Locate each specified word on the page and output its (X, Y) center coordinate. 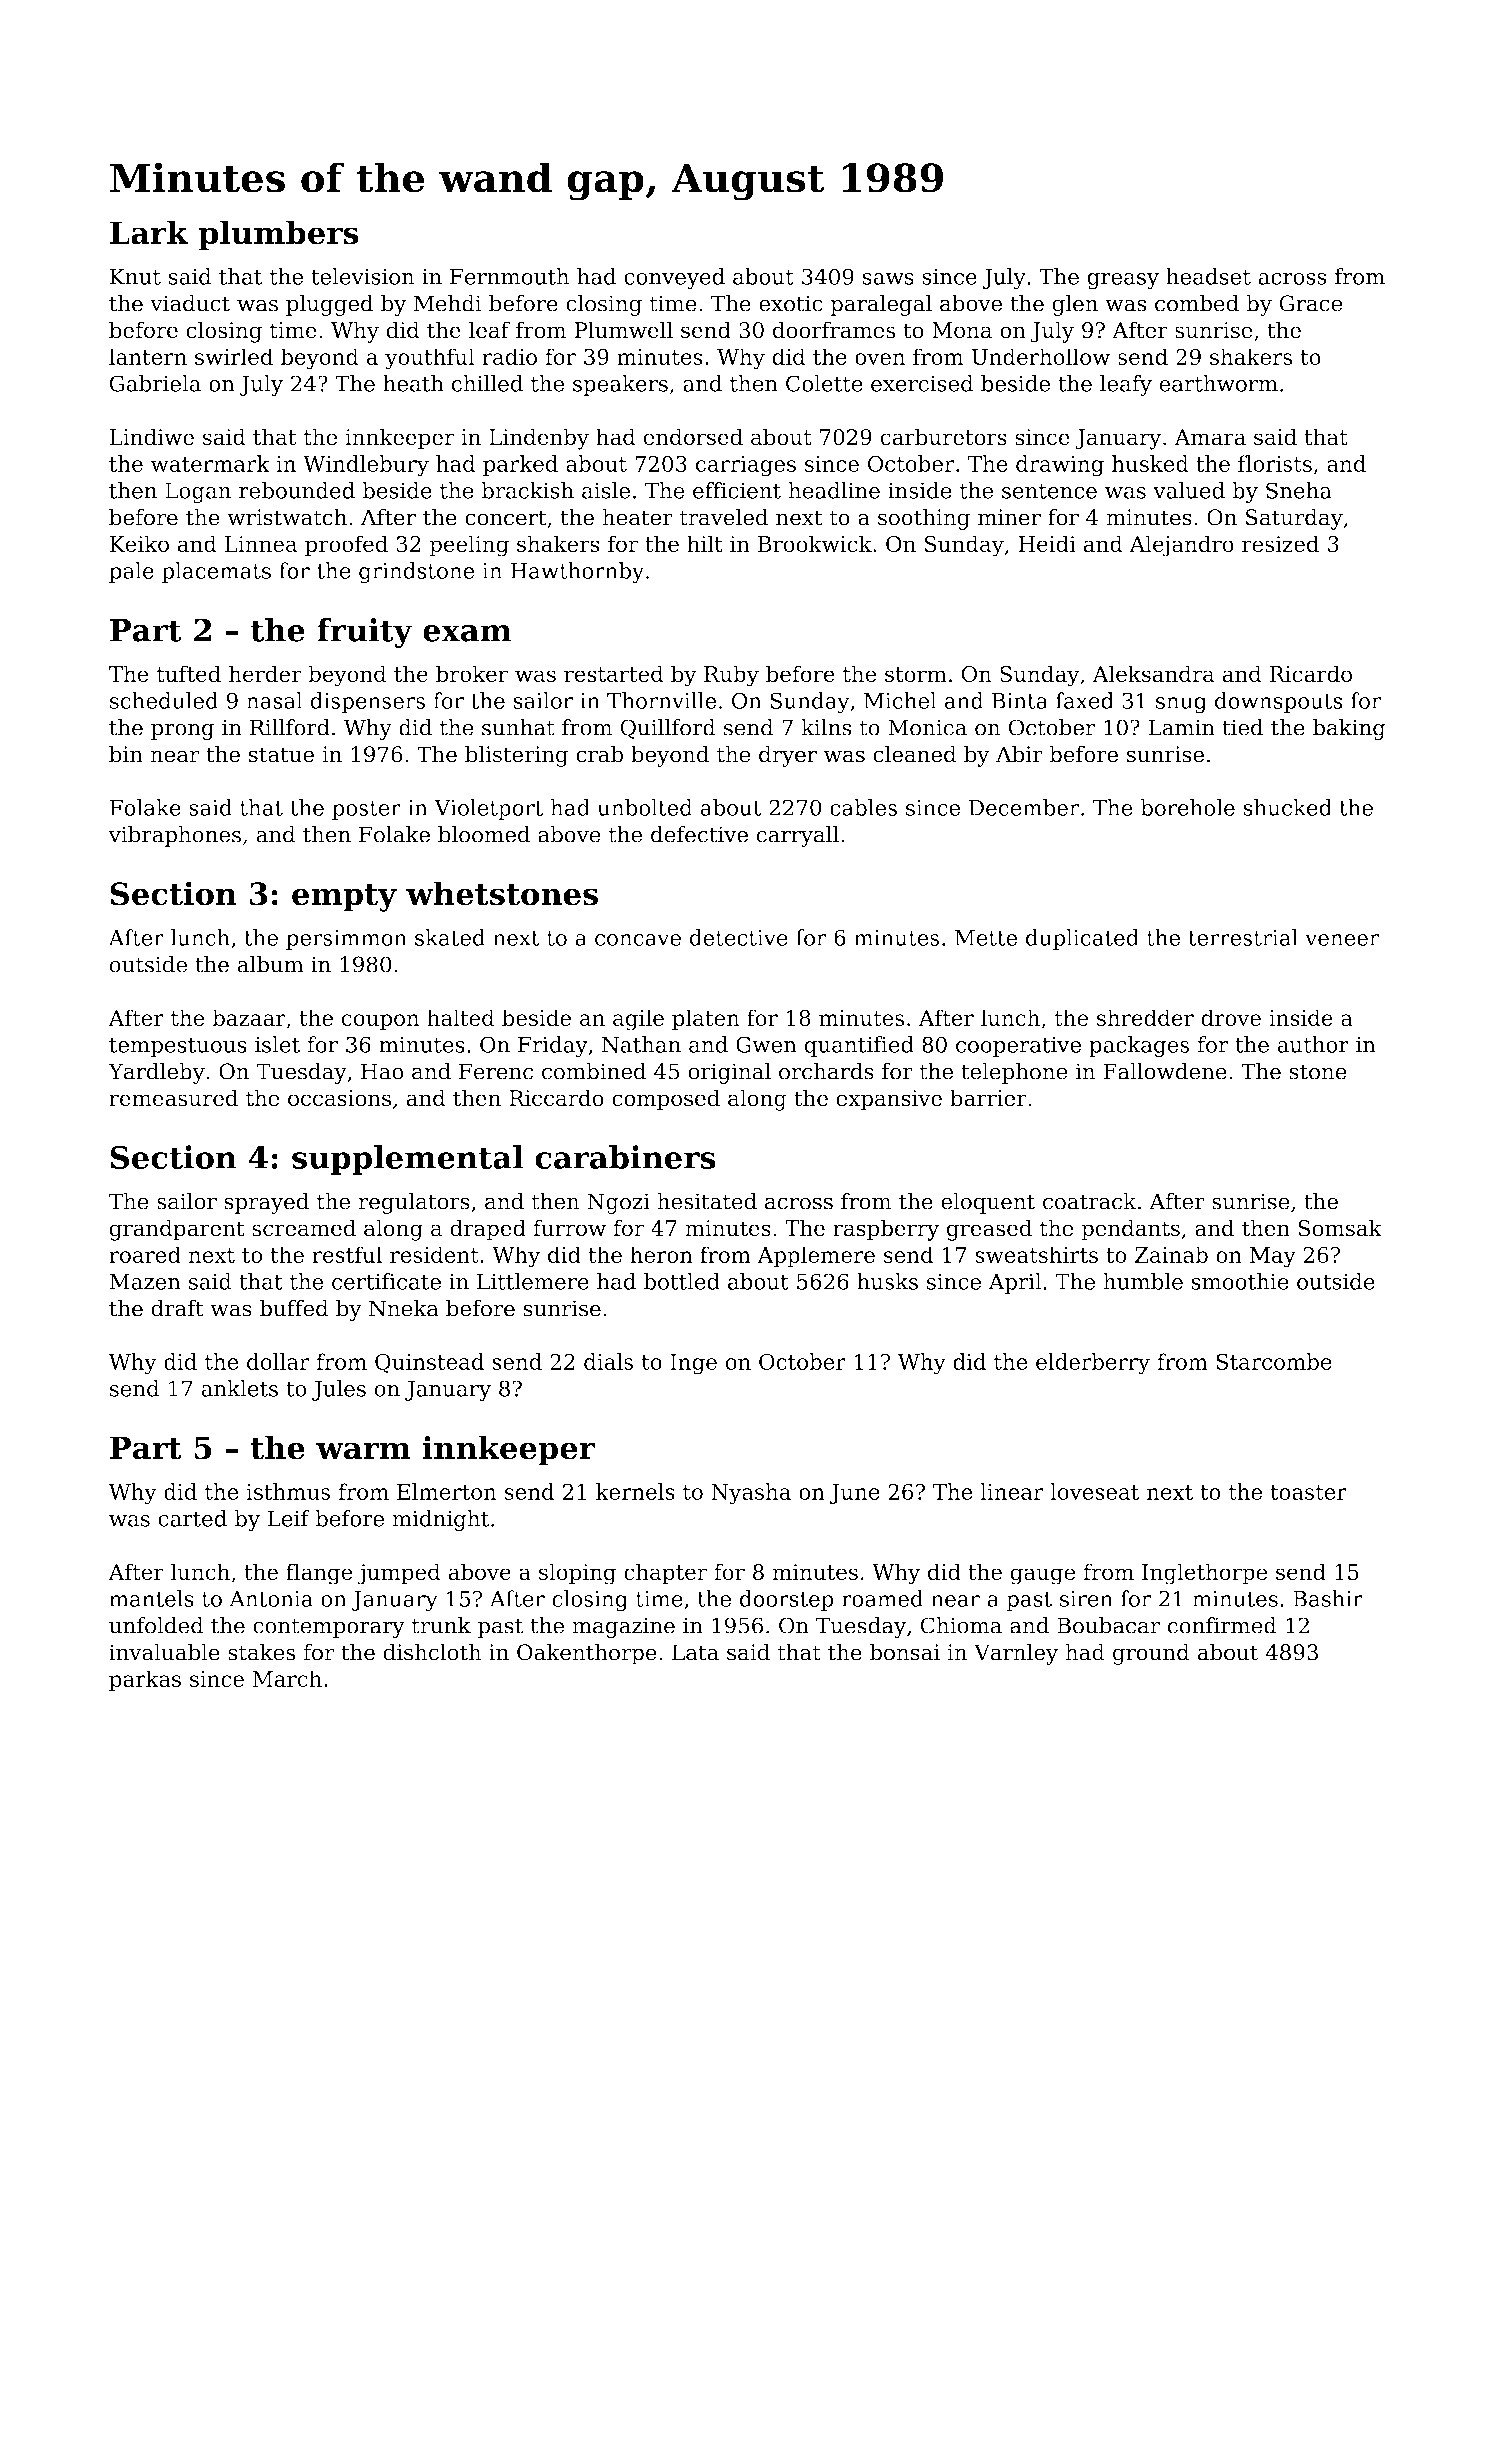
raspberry (886, 1230)
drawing (1060, 466)
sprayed (266, 1203)
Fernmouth (509, 276)
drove (1231, 1017)
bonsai (905, 1652)
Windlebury (366, 466)
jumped (399, 1574)
